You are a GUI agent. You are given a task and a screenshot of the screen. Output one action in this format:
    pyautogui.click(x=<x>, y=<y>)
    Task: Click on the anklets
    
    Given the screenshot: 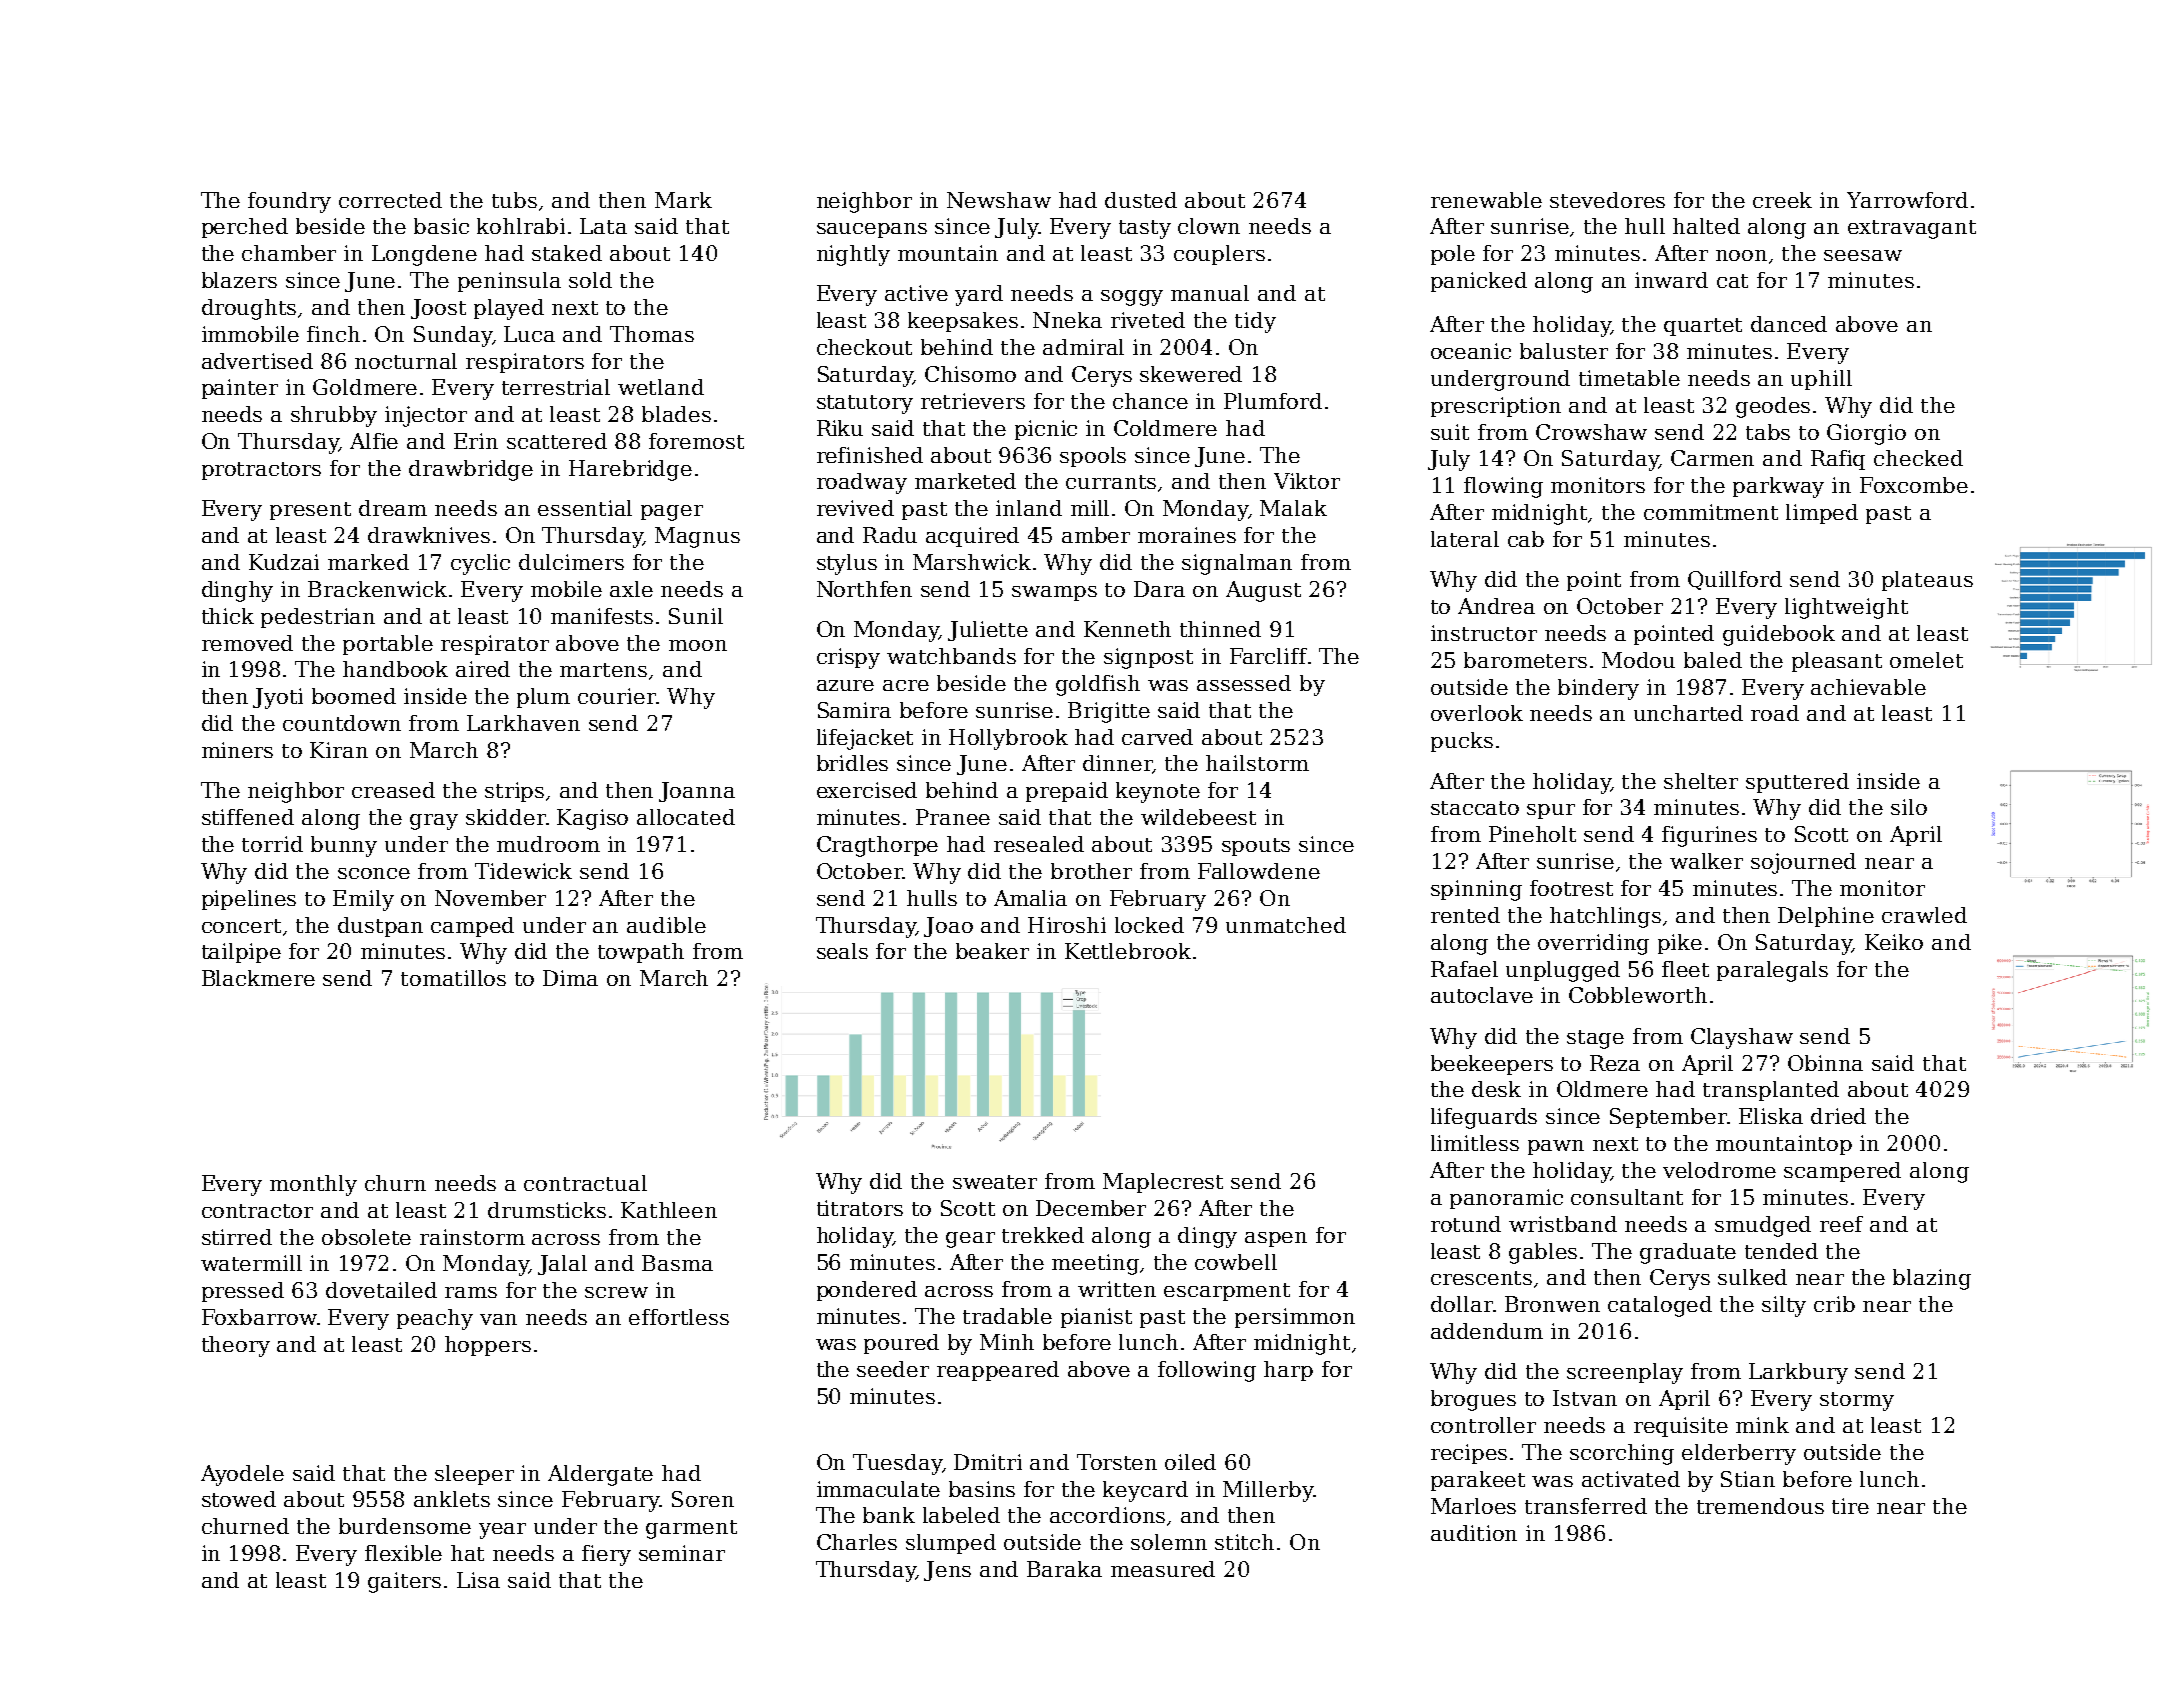 What is the action you would take?
    pyautogui.click(x=452, y=1499)
